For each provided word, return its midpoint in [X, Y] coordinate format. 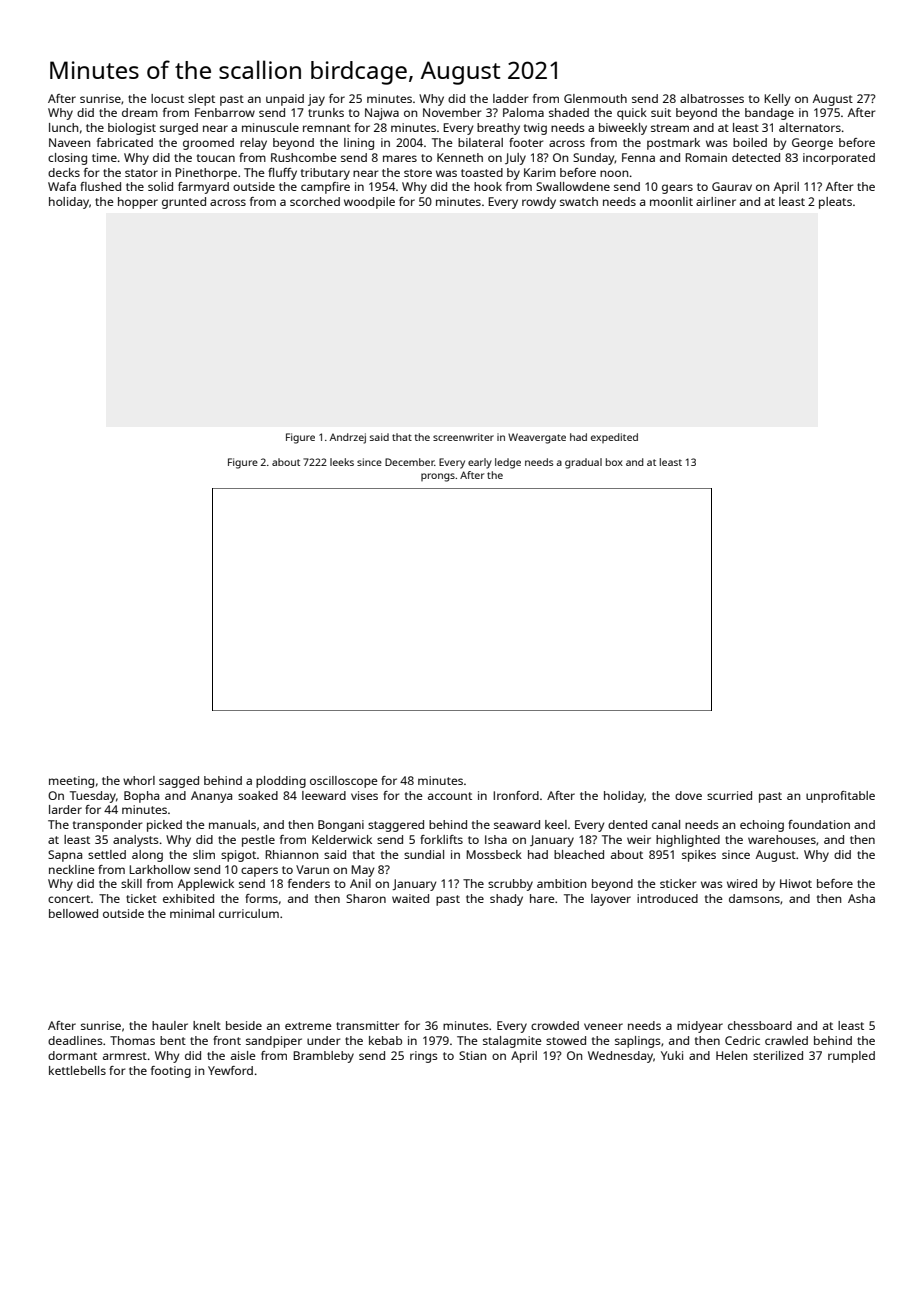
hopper [138, 203]
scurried [729, 795]
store [418, 173]
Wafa [62, 186]
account [450, 796]
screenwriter [463, 437]
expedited [614, 438]
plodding [281, 782]
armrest [125, 1056]
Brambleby [323, 1057]
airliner [716, 201]
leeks [342, 462]
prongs [438, 477]
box [614, 462]
